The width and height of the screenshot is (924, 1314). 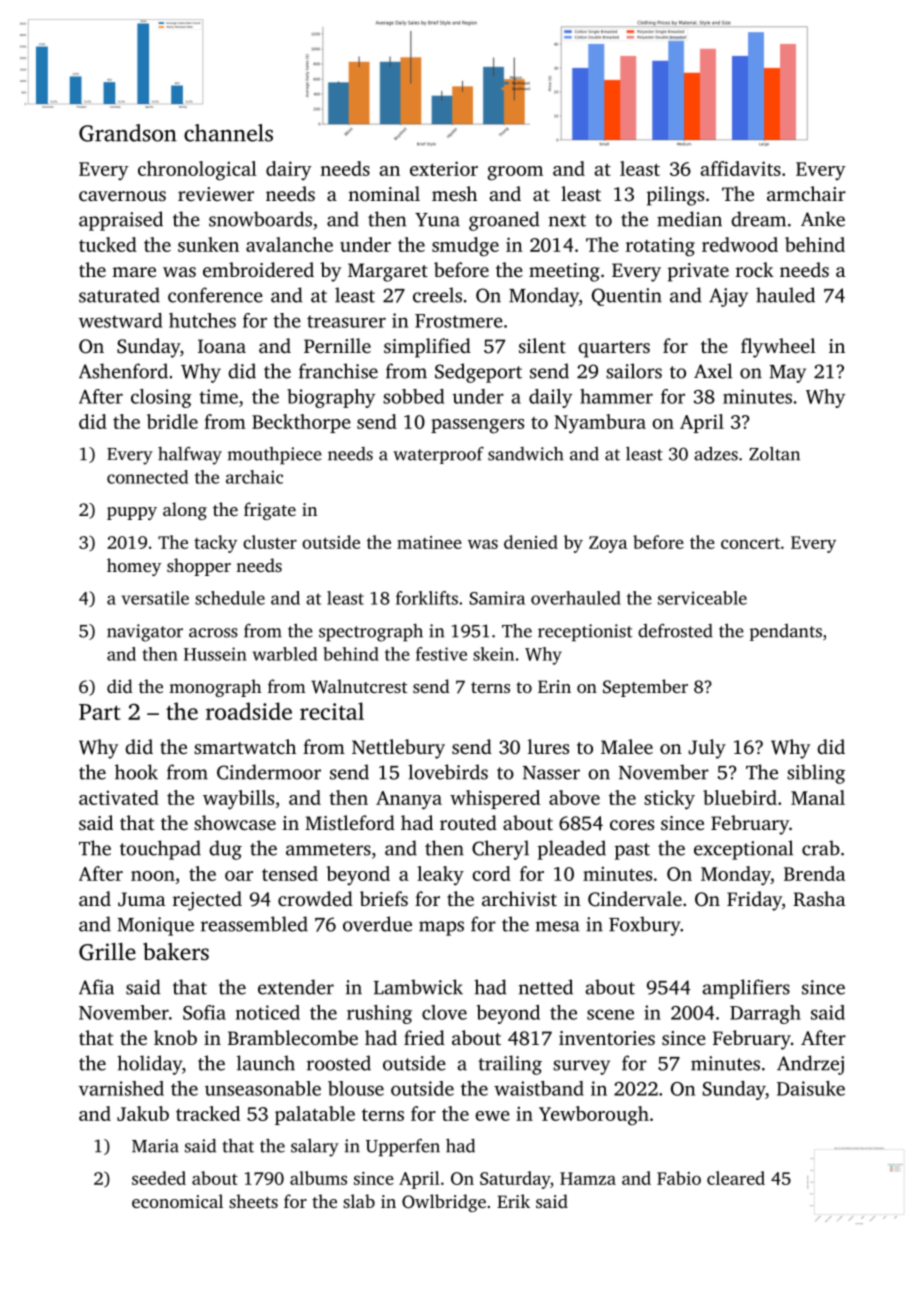 What do you see at coordinates (440, 875) in the screenshot?
I see `leaky` at bounding box center [440, 875].
